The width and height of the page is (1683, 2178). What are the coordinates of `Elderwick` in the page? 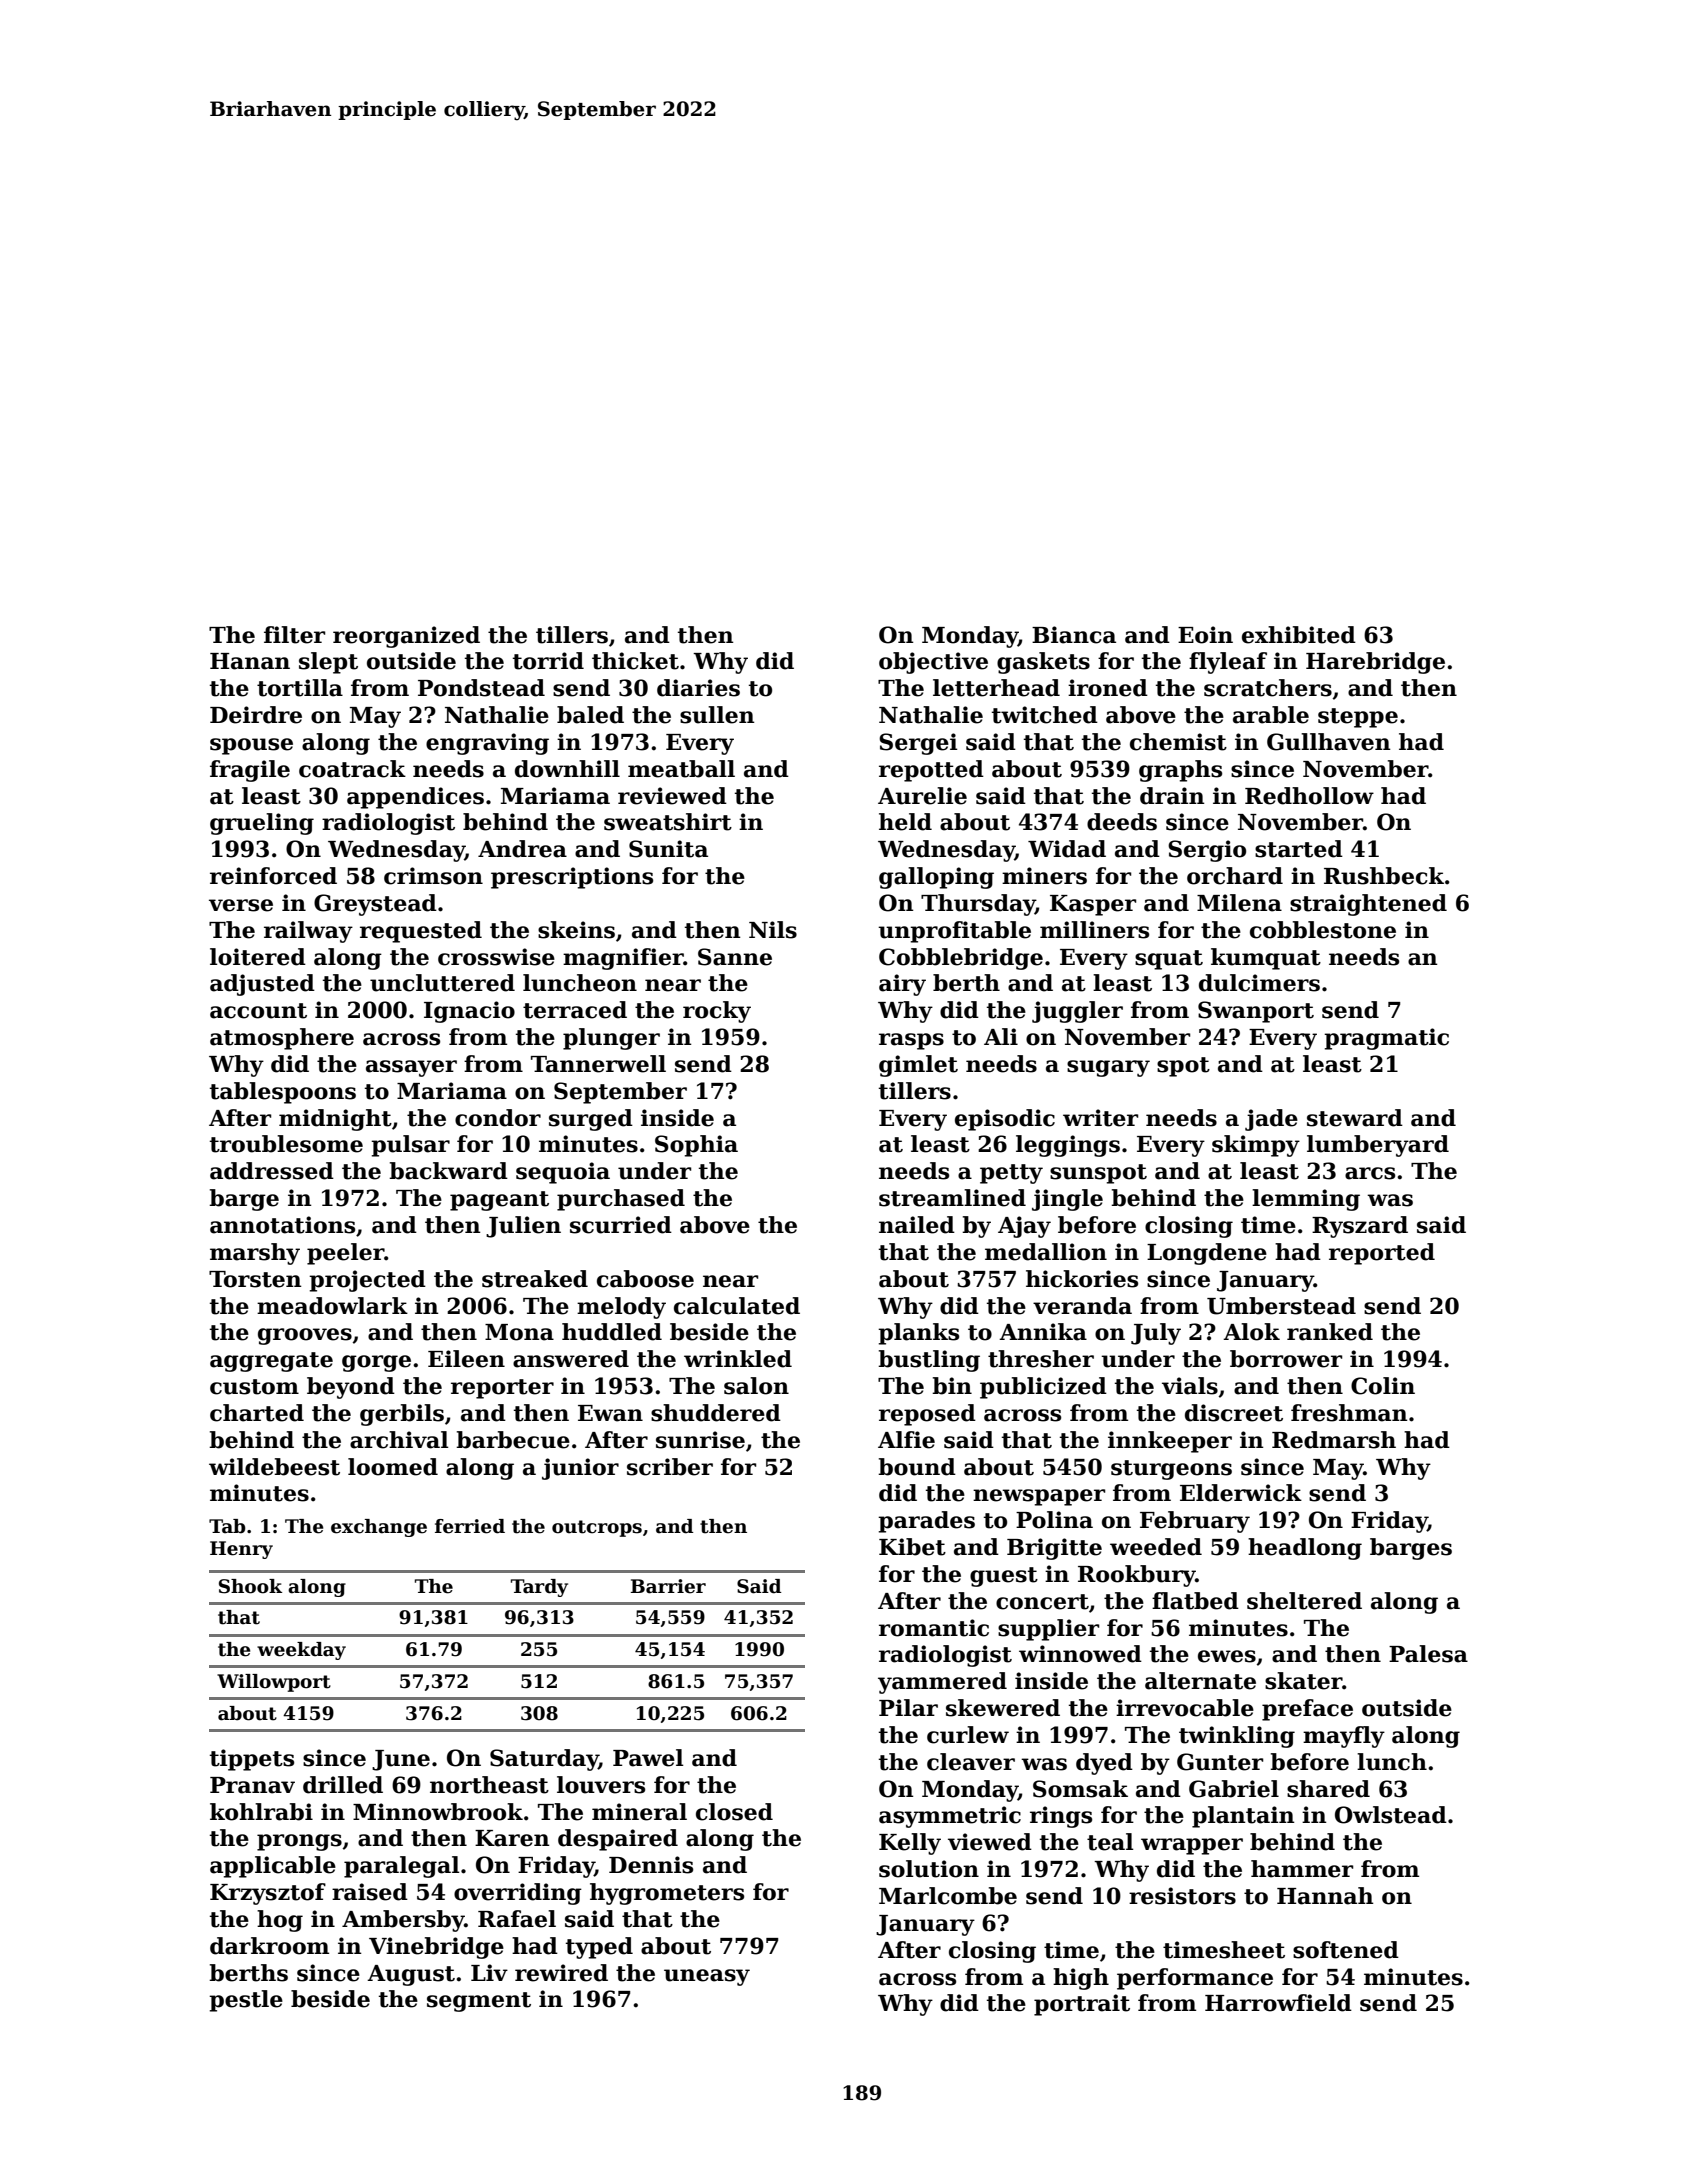 It's located at (1241, 1493).
